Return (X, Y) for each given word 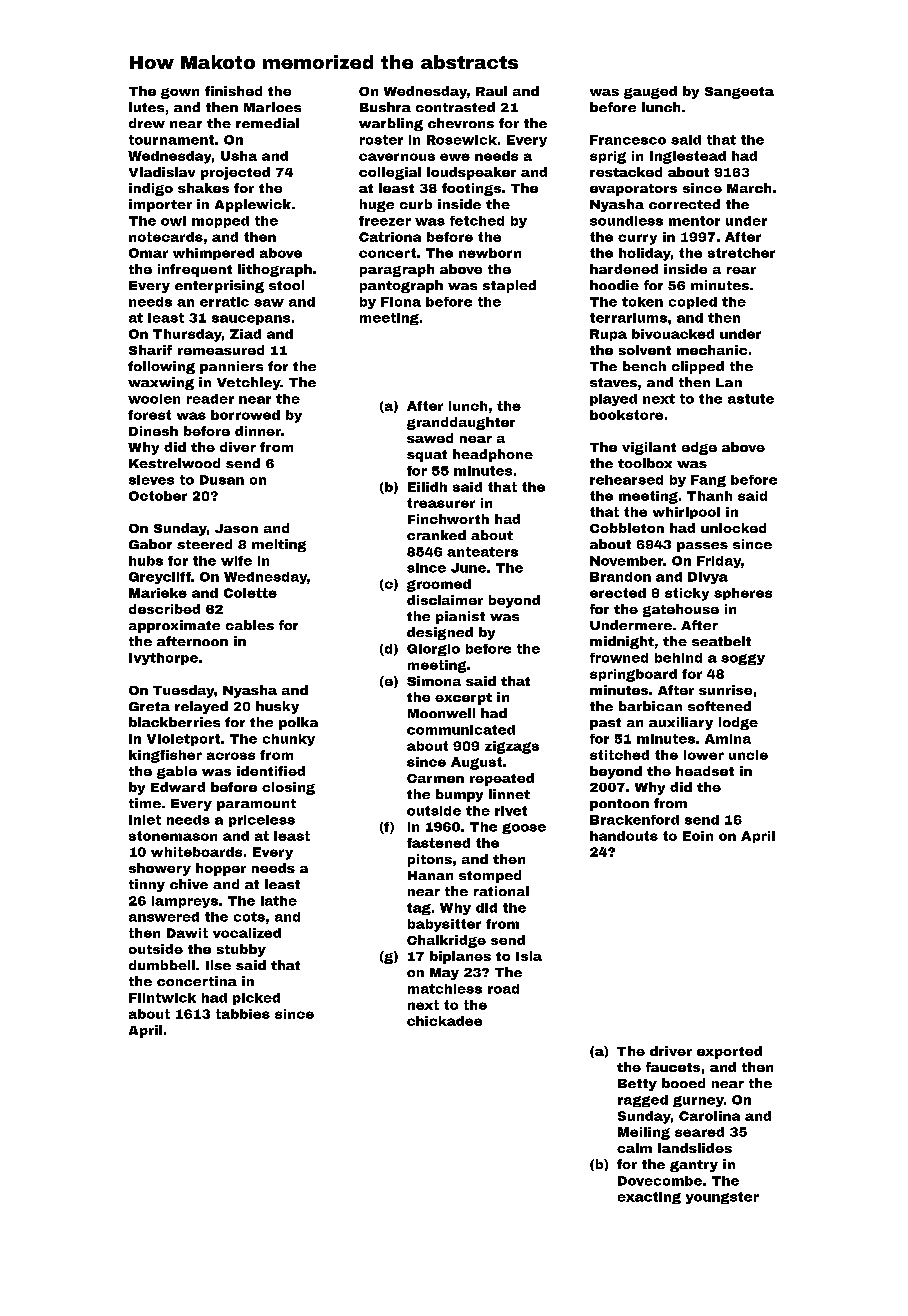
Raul (491, 91)
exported (729, 1052)
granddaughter (461, 423)
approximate (174, 626)
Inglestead (688, 157)
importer (160, 205)
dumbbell (162, 965)
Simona (434, 681)
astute (751, 399)
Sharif (150, 350)
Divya (708, 578)
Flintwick (162, 998)
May (444, 974)
